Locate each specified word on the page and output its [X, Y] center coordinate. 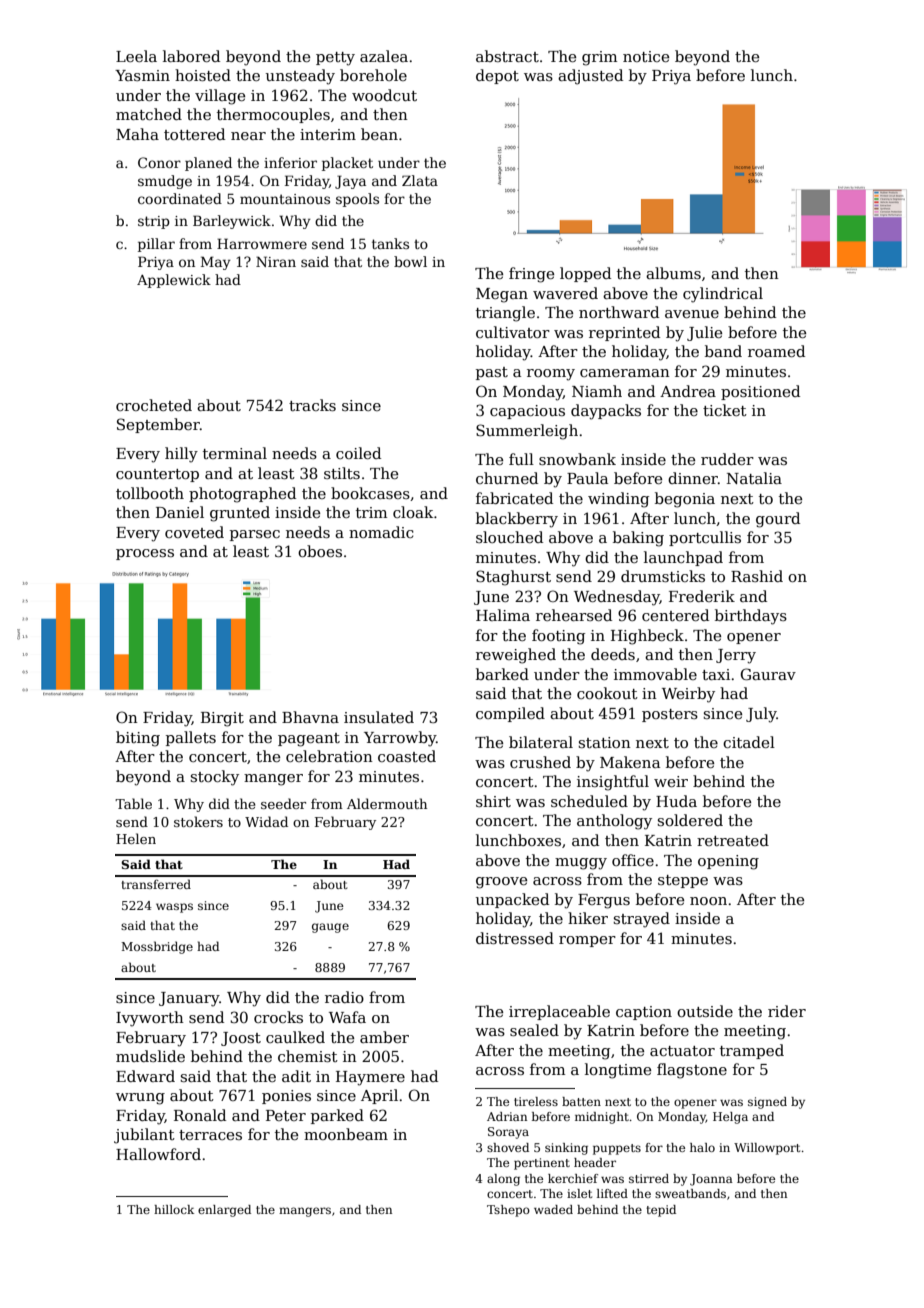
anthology [614, 822]
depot [497, 76]
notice [646, 56]
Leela [136, 56]
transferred [156, 884]
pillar [156, 245]
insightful [613, 783]
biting [138, 739]
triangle [505, 314]
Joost [241, 1039]
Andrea [688, 391]
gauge [330, 928]
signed [767, 1103]
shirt [493, 801]
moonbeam [346, 1134]
